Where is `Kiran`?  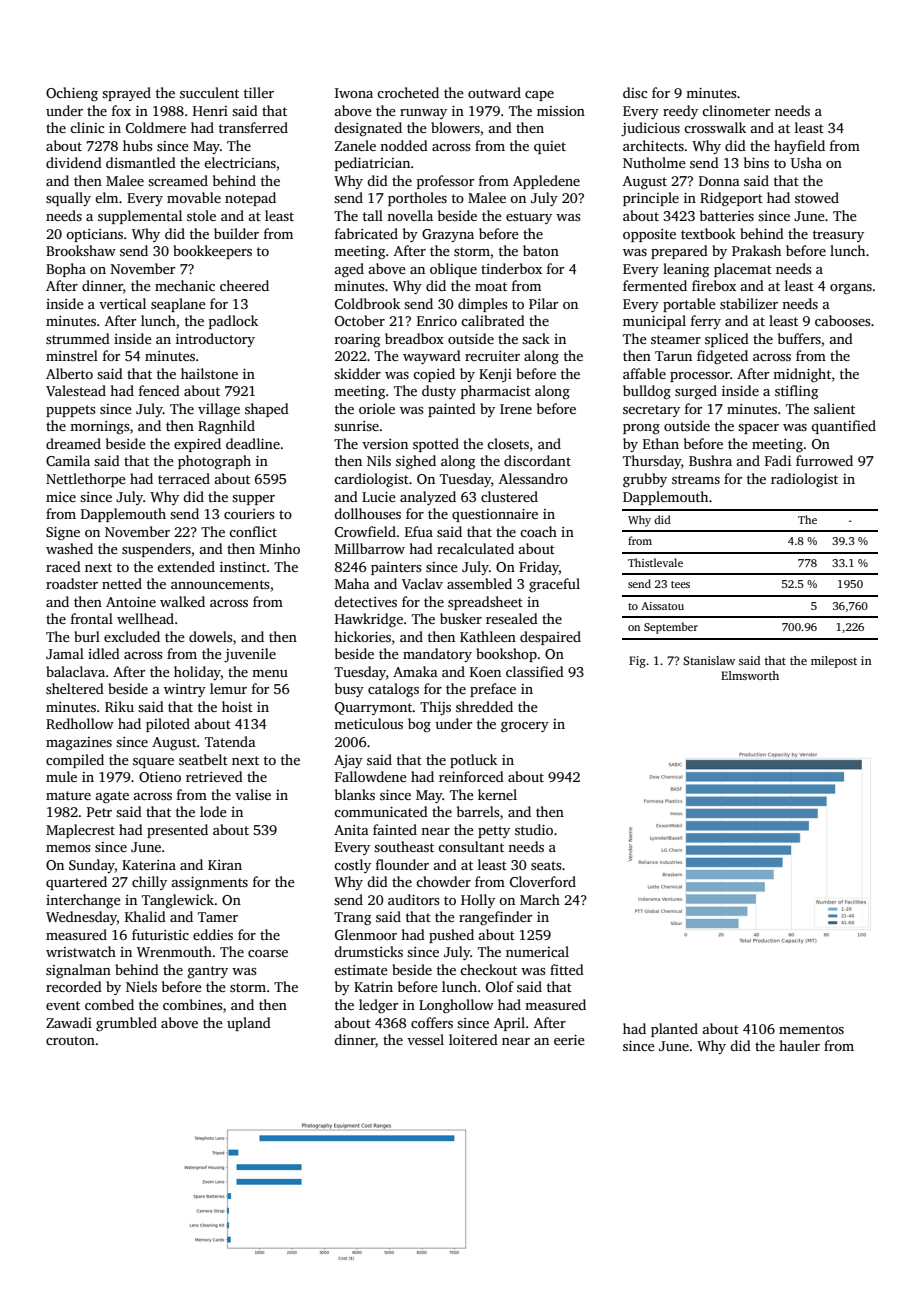
Kiran is located at coordinates (225, 865).
